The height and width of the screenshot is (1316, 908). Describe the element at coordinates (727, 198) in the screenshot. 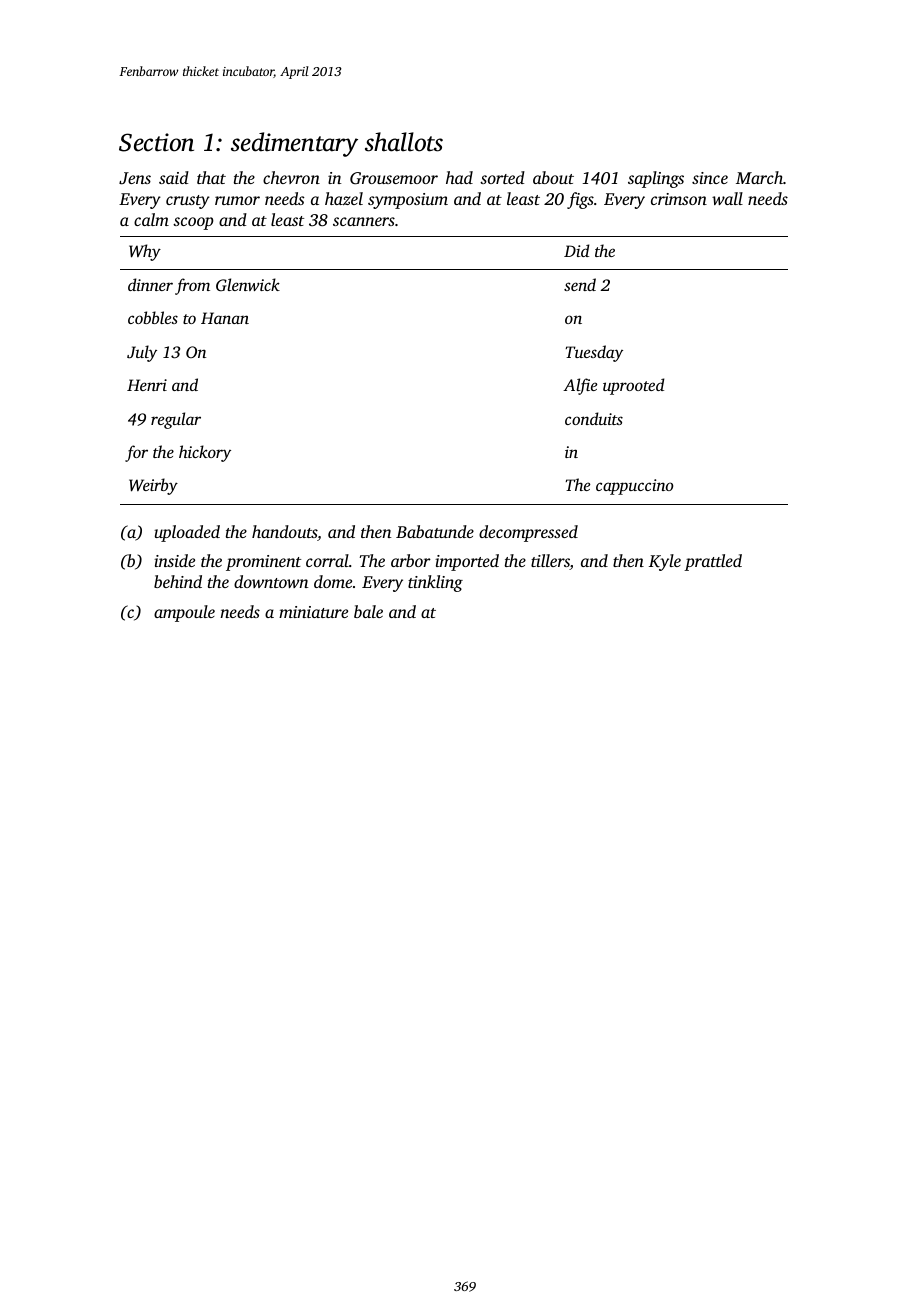

I see `wall` at that location.
